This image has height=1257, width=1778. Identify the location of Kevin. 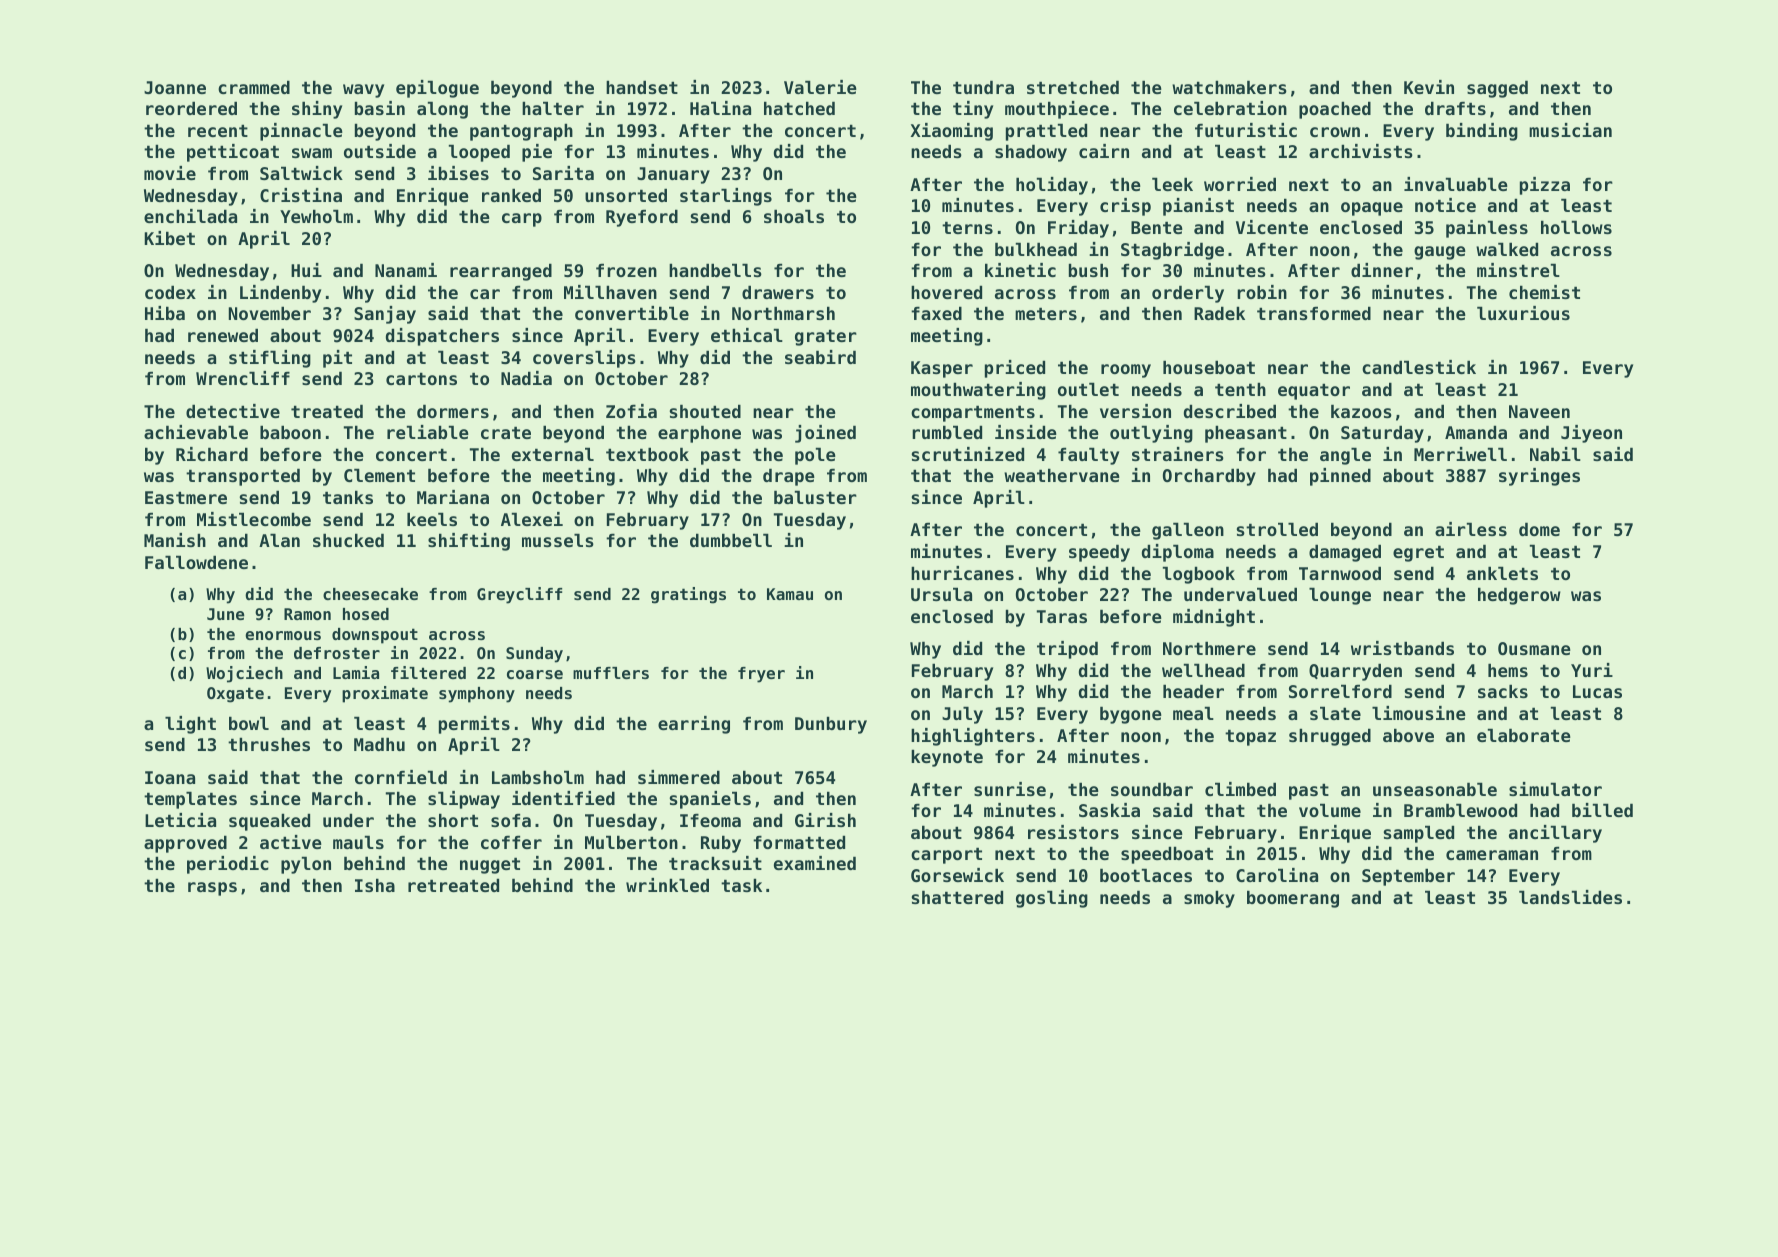
(1429, 87).
